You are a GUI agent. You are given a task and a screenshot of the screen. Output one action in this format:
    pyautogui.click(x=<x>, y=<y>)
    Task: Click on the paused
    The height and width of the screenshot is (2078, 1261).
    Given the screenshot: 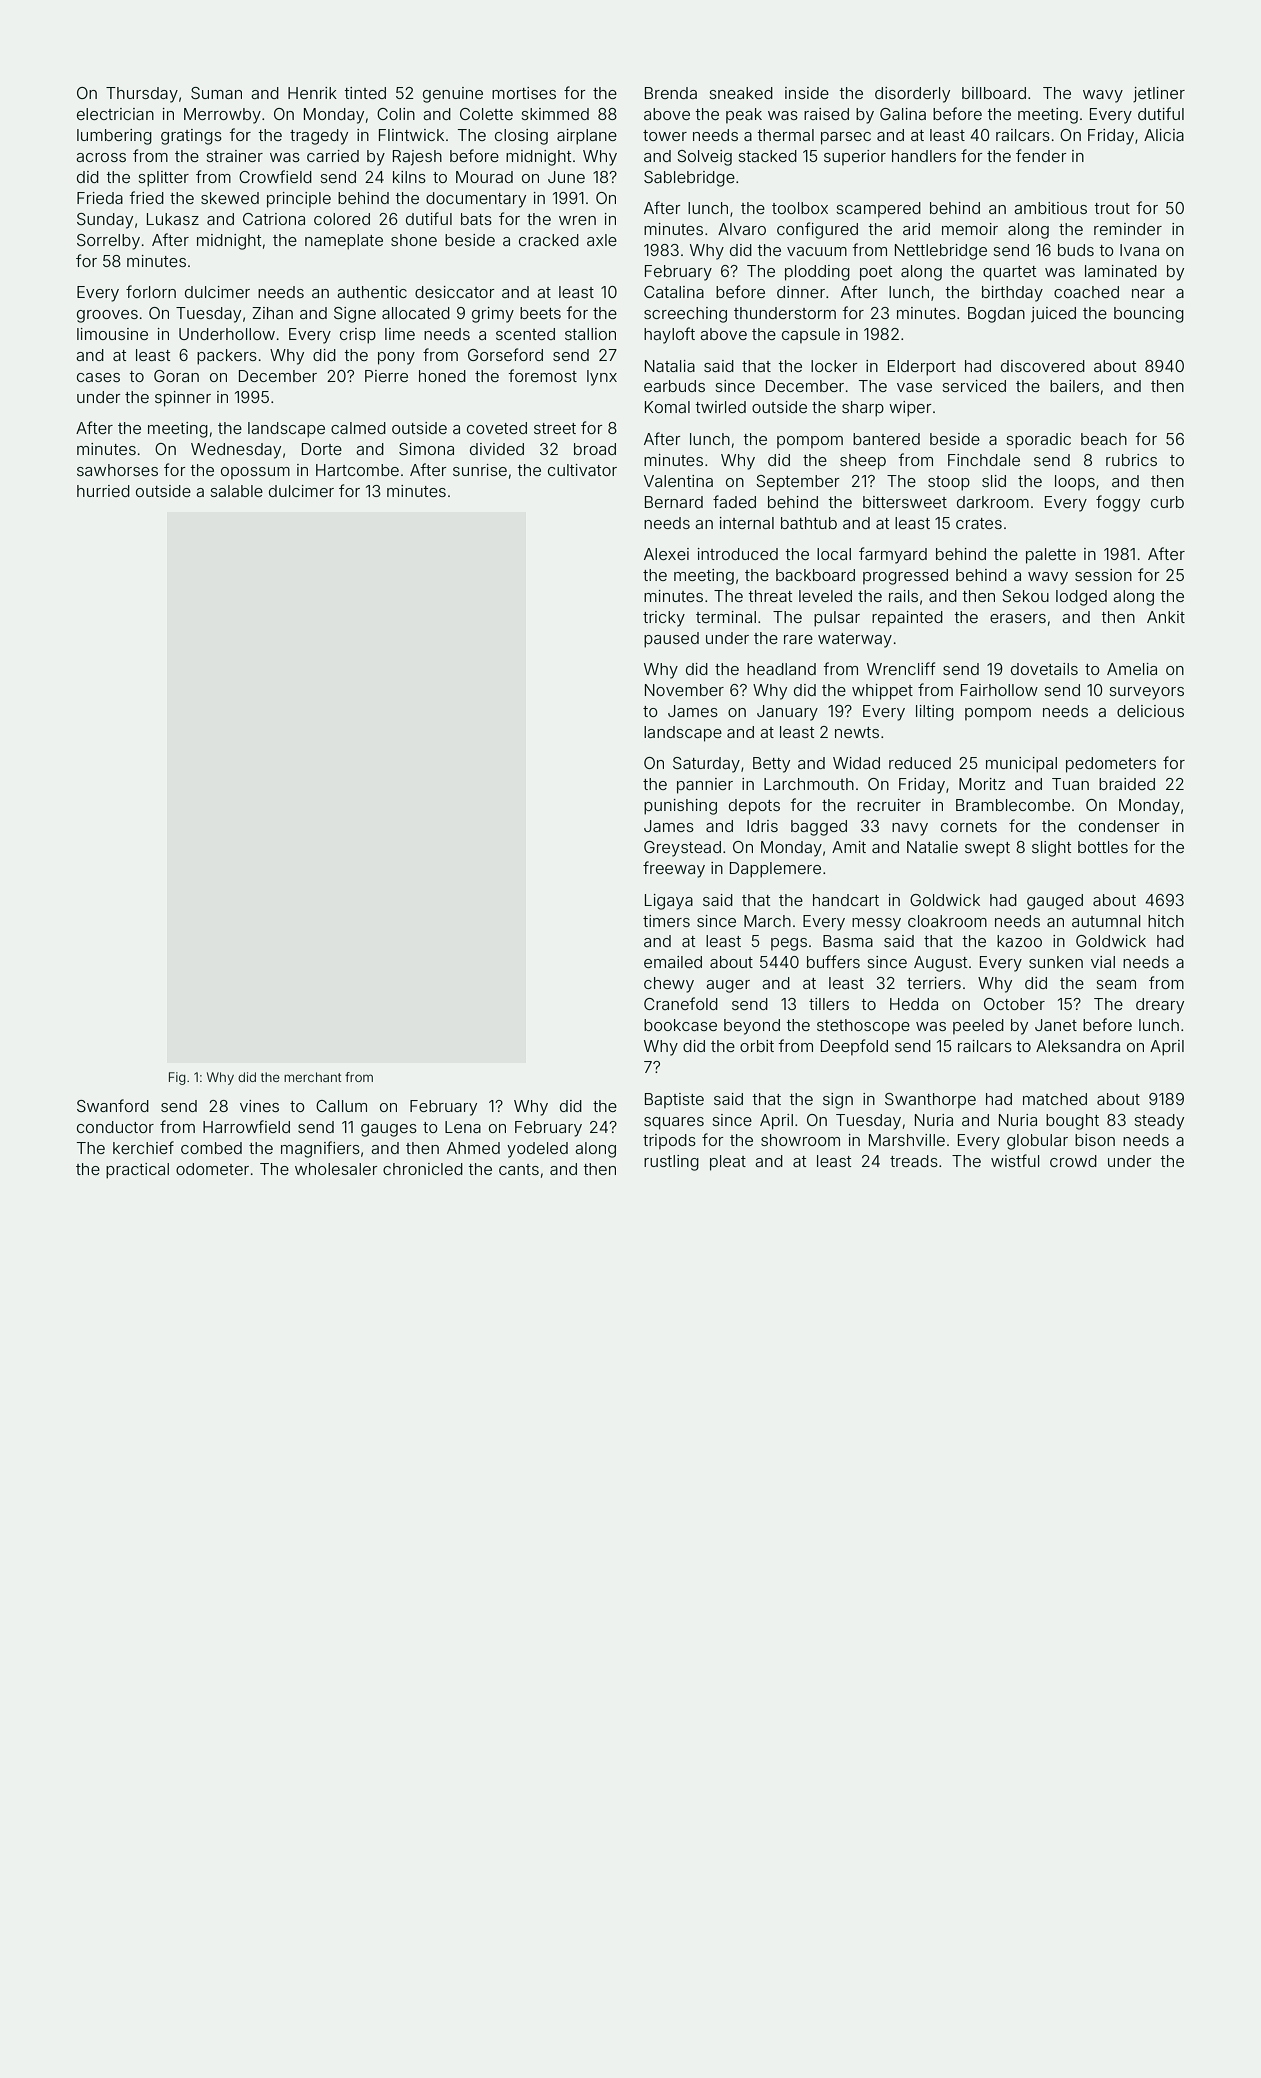 What is the action you would take?
    pyautogui.click(x=671, y=640)
